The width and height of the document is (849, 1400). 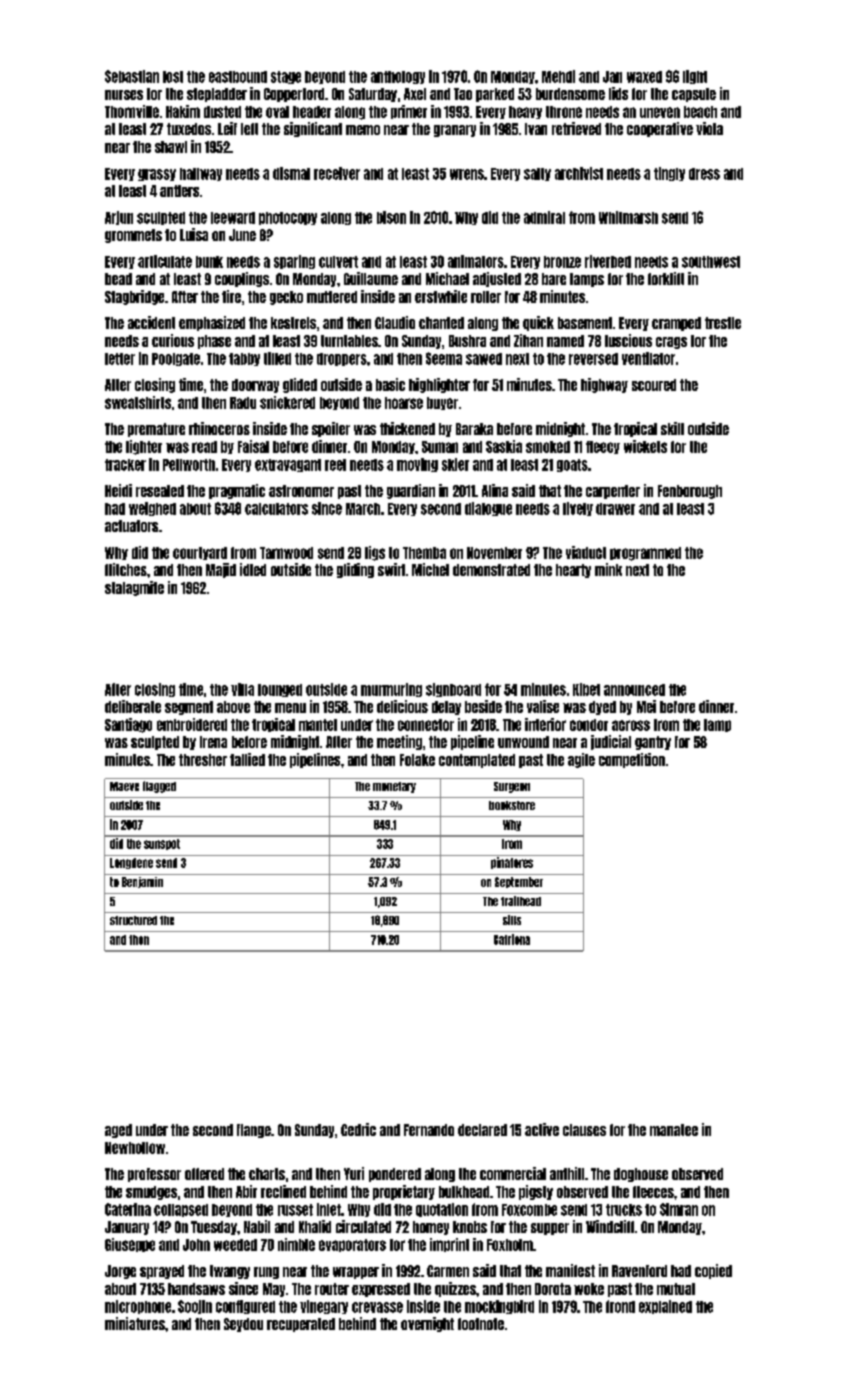 What do you see at coordinates (674, 1130) in the document?
I see `manatee` at bounding box center [674, 1130].
